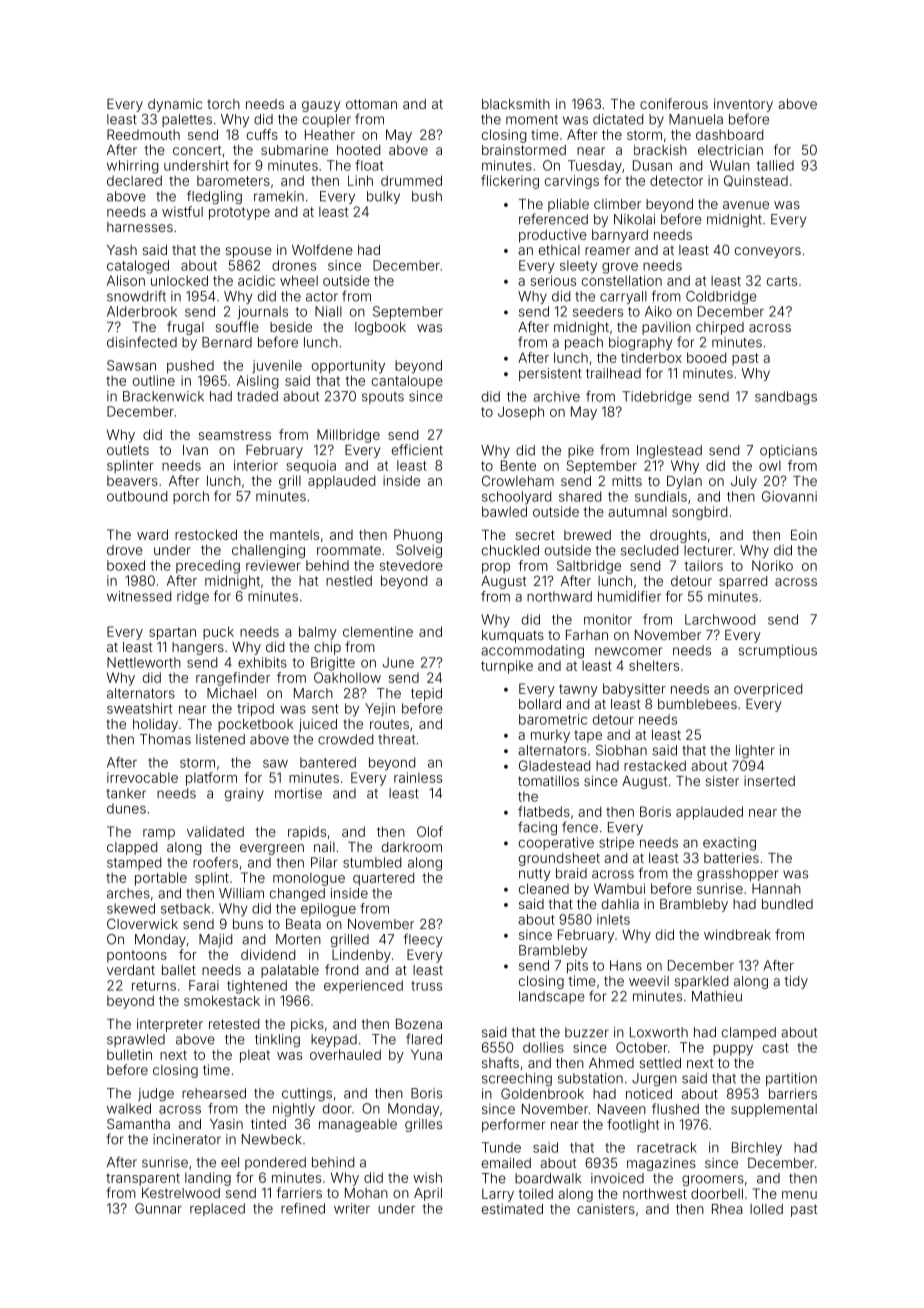 This image has height=1308, width=924. I want to click on witnessed, so click(139, 596).
